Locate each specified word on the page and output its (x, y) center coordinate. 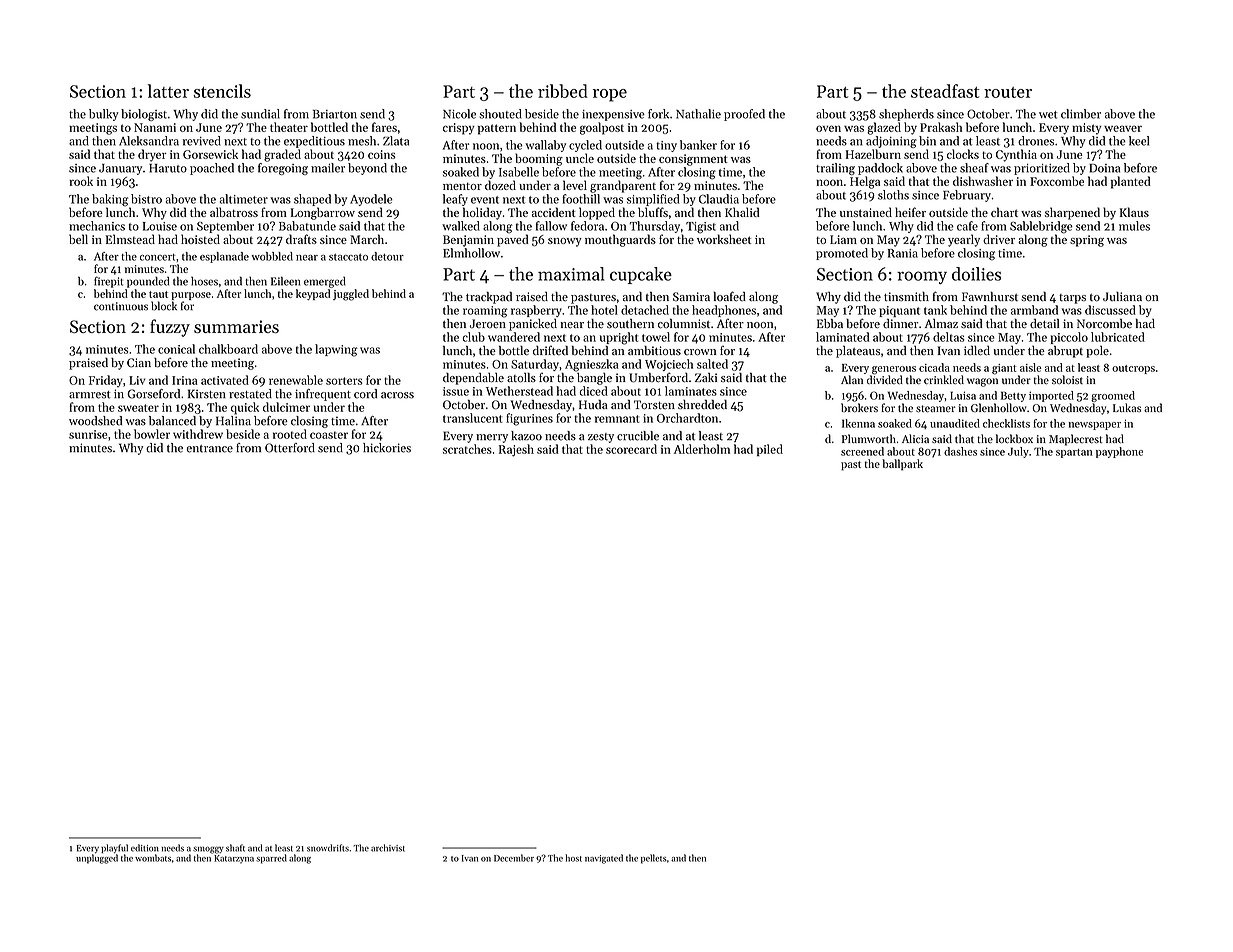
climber (1081, 114)
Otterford (290, 448)
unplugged (97, 859)
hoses (204, 281)
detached (645, 310)
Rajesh (516, 450)
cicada (934, 367)
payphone (1119, 452)
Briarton (335, 114)
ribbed (563, 91)
